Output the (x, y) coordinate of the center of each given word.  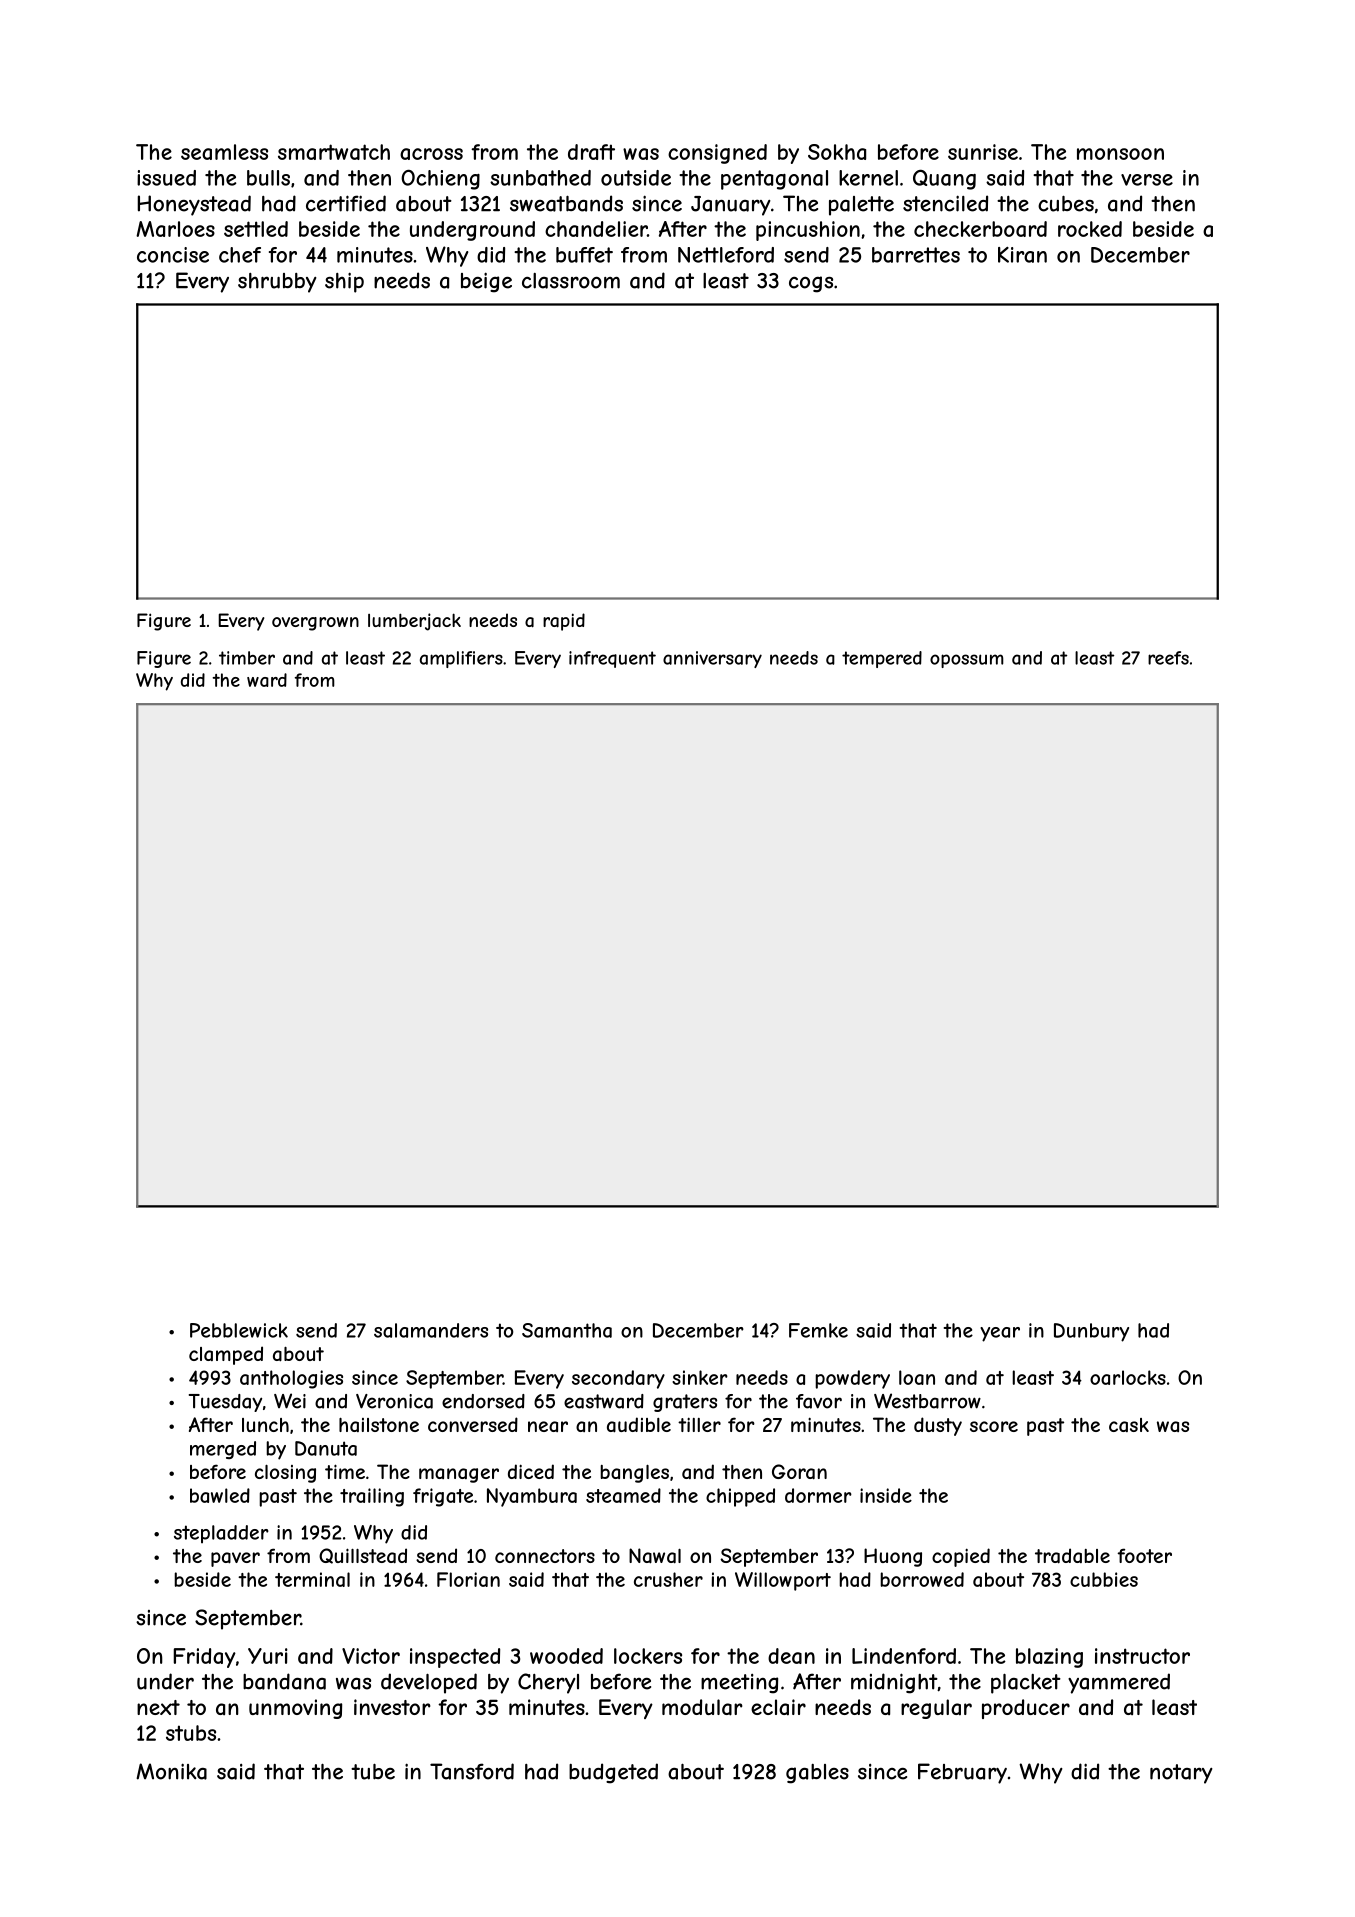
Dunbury (1091, 1332)
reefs (1168, 658)
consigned (717, 154)
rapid (564, 622)
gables (817, 1774)
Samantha (567, 1330)
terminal (312, 1579)
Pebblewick (239, 1330)
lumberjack (414, 622)
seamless (224, 152)
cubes (1066, 203)
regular (936, 1709)
